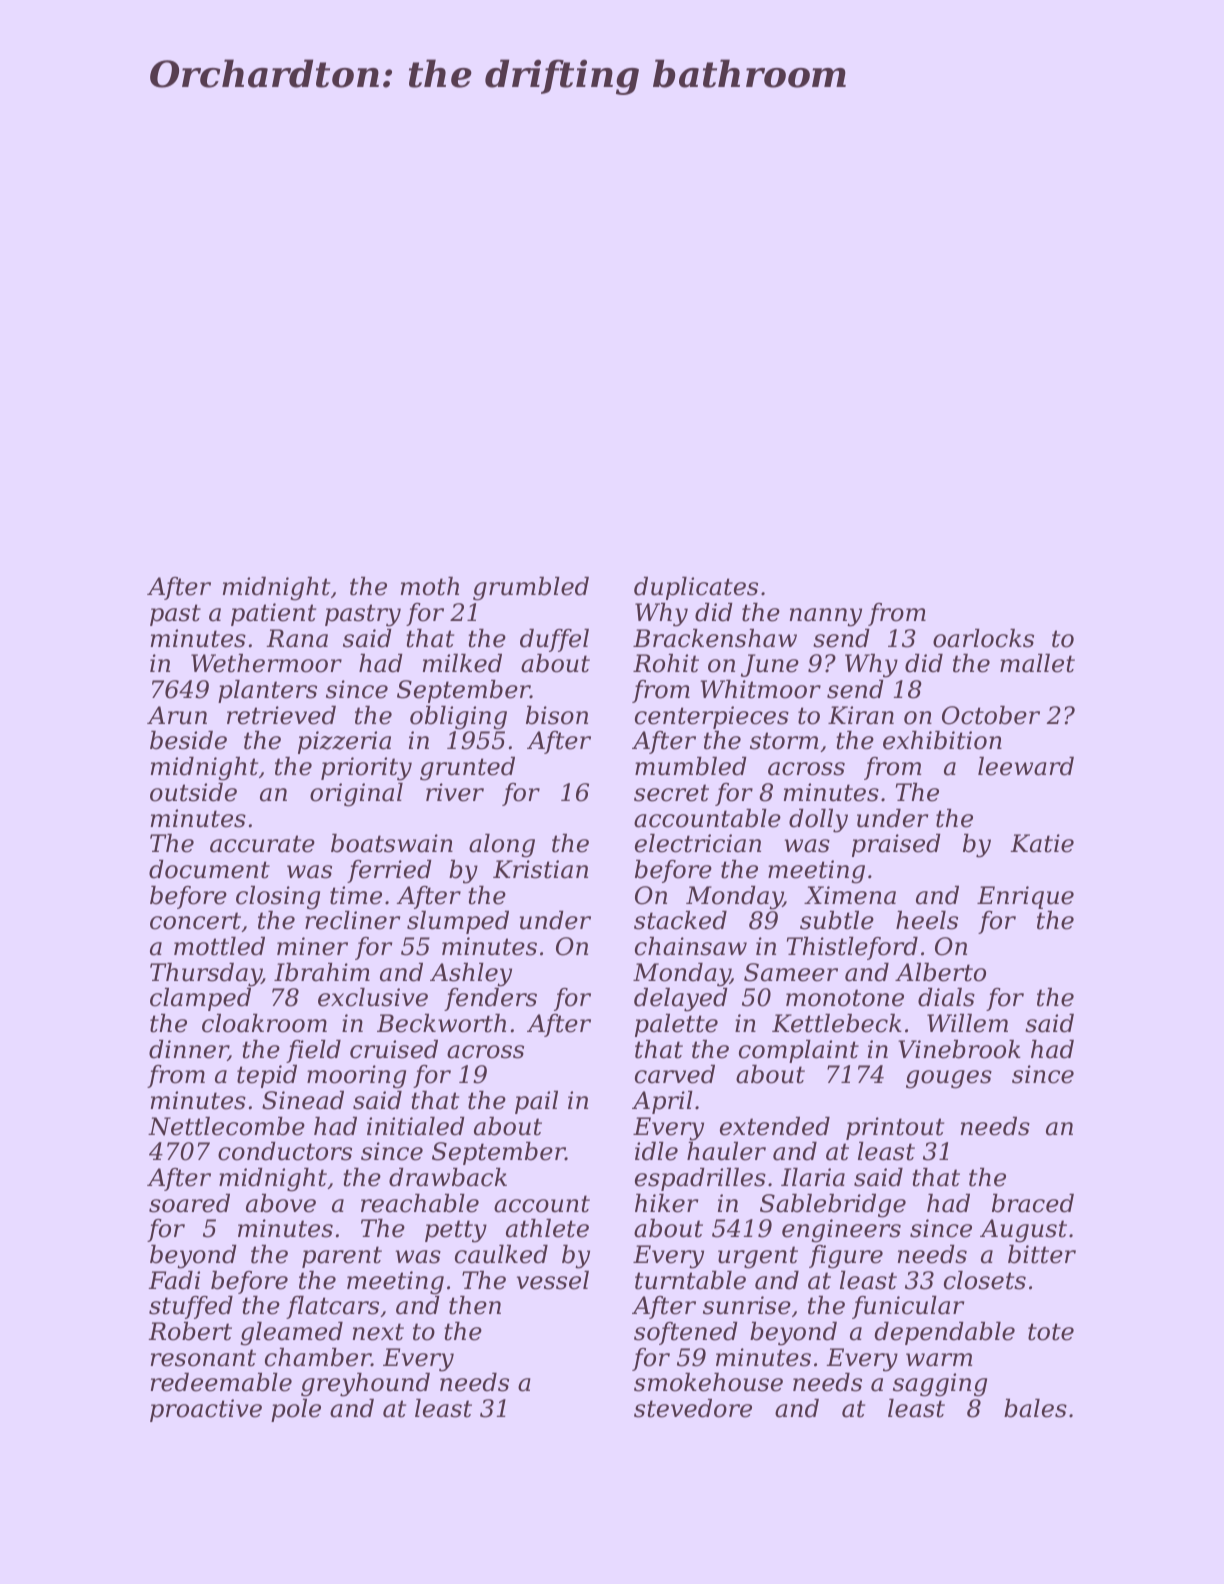 The width and height of the document is (1224, 1584). What do you see at coordinates (292, 1334) in the document?
I see `gleamed` at bounding box center [292, 1334].
